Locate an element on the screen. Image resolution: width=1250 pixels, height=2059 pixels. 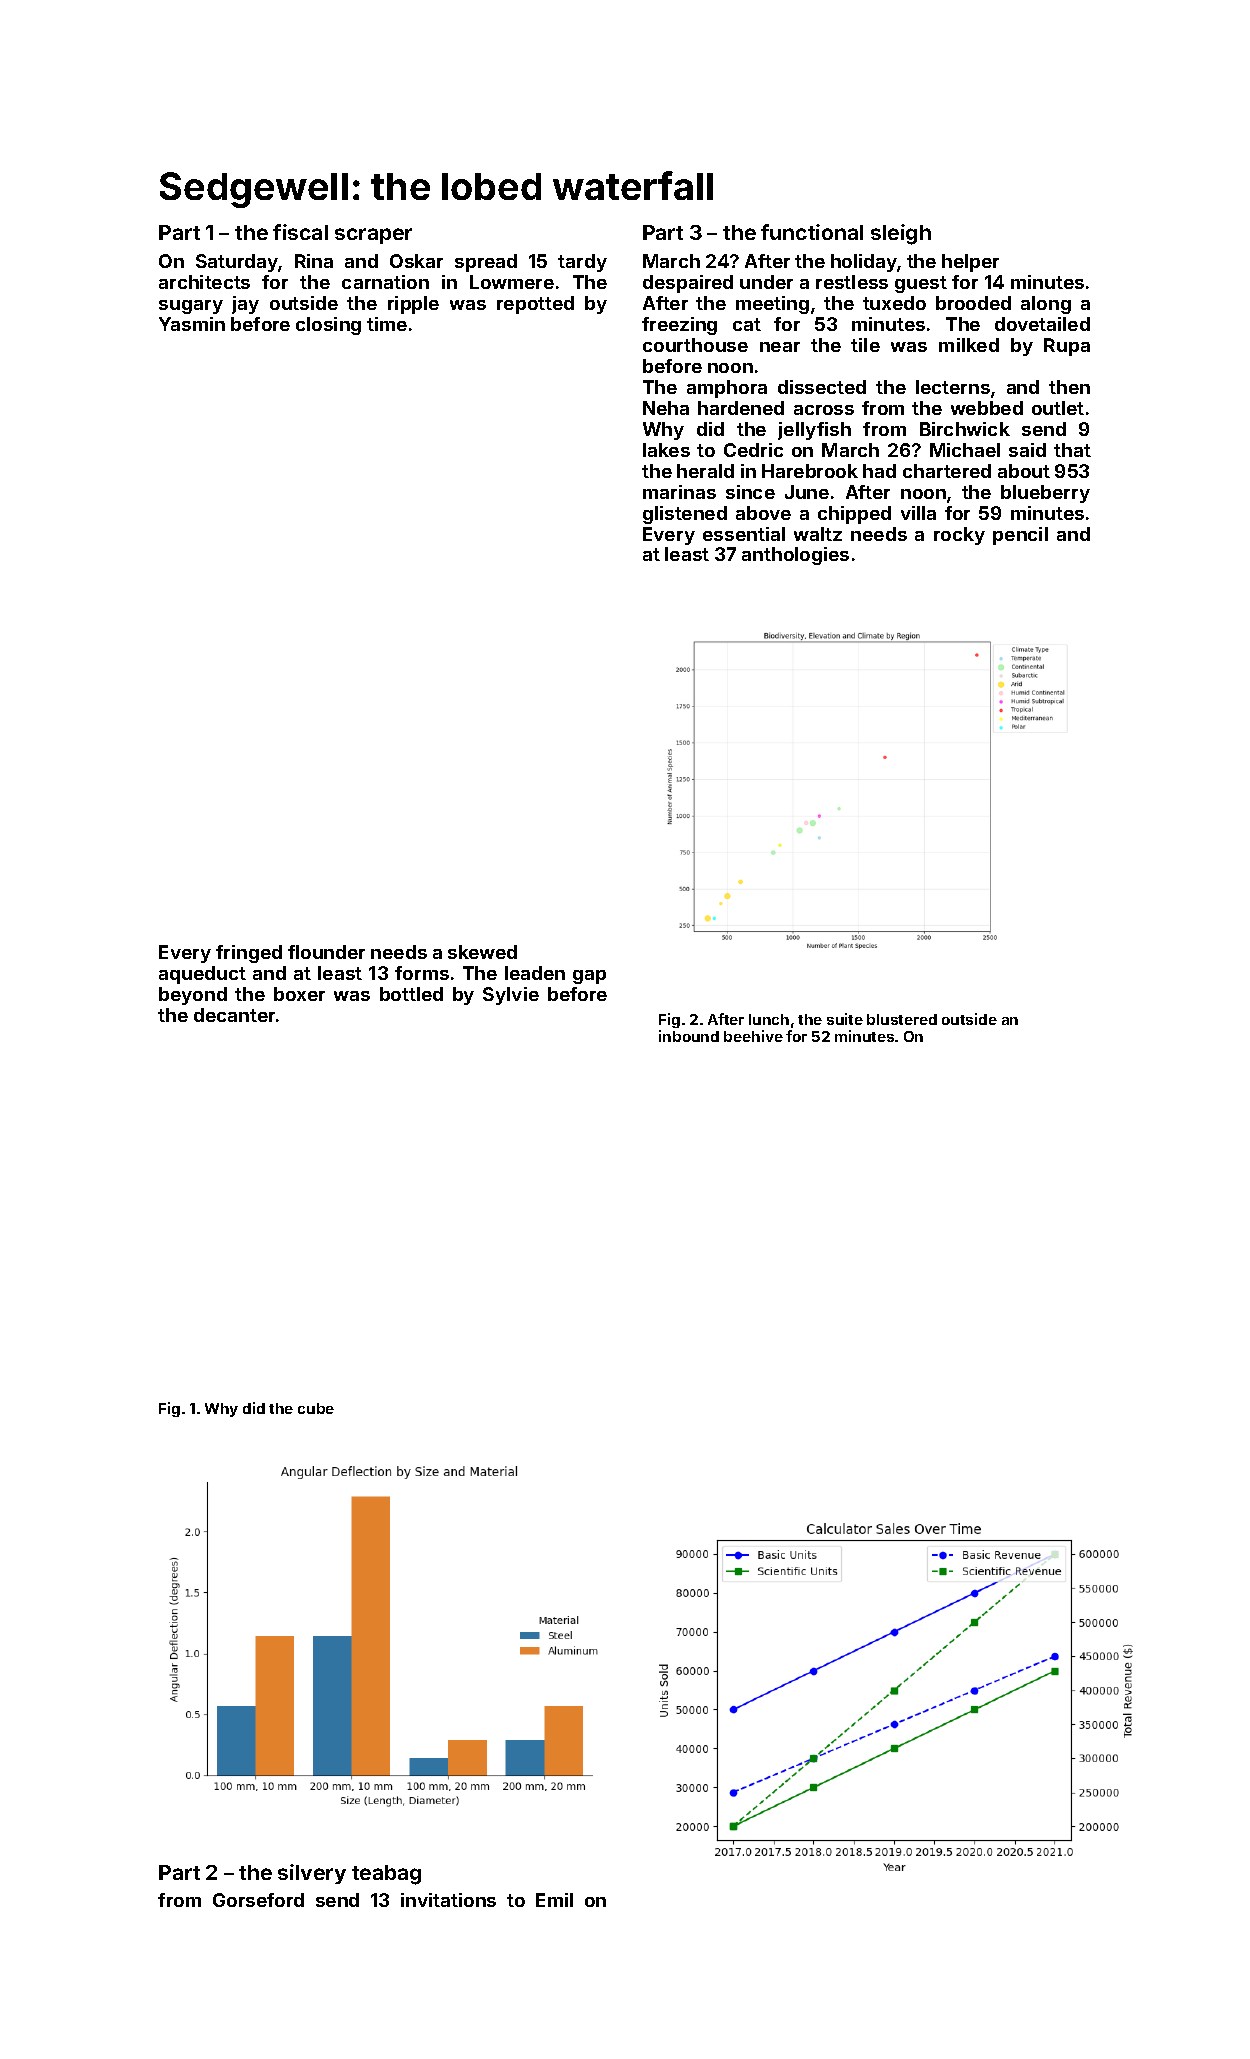
cube is located at coordinates (316, 1408).
